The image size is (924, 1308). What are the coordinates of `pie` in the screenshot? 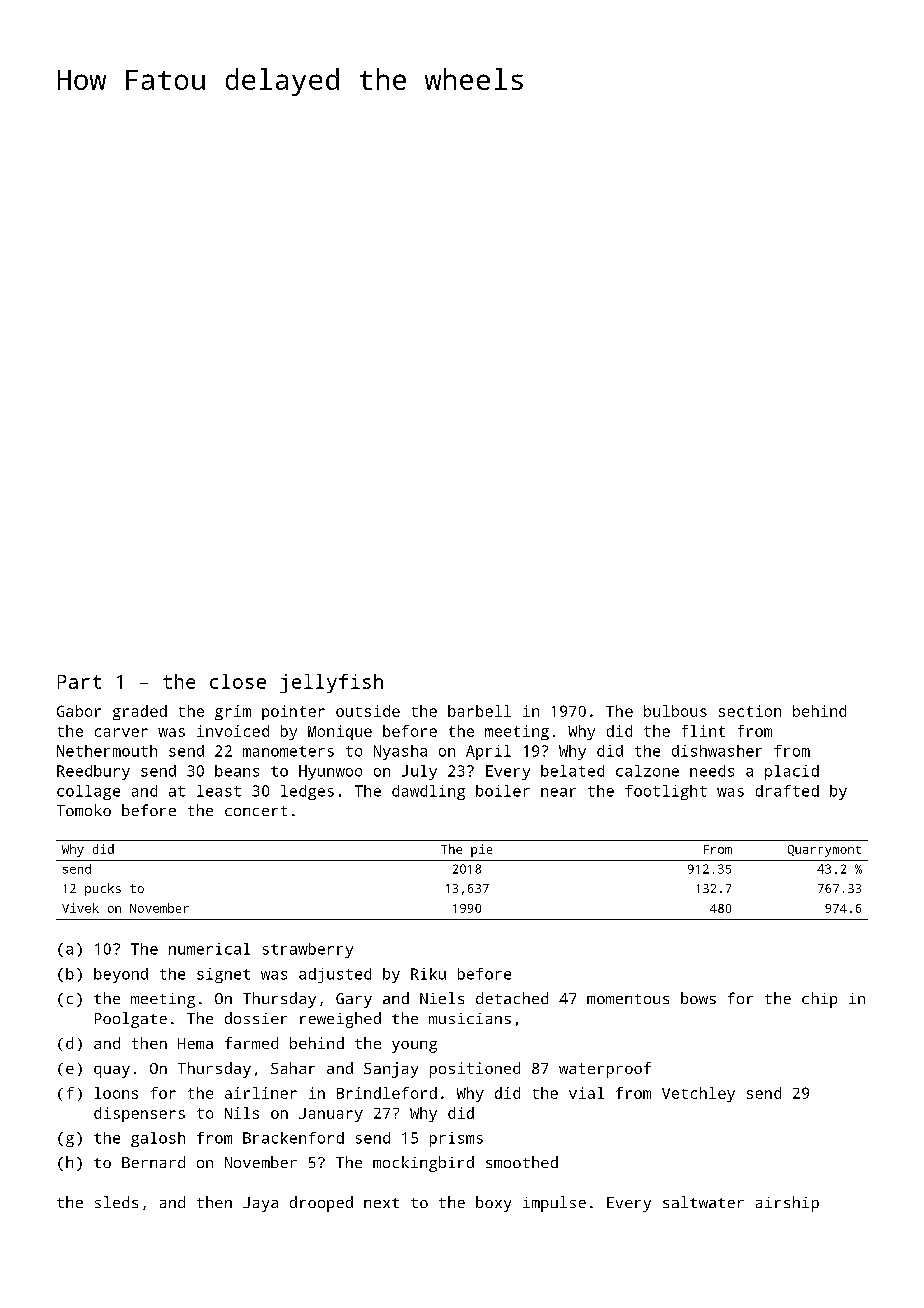 It's located at (481, 850).
